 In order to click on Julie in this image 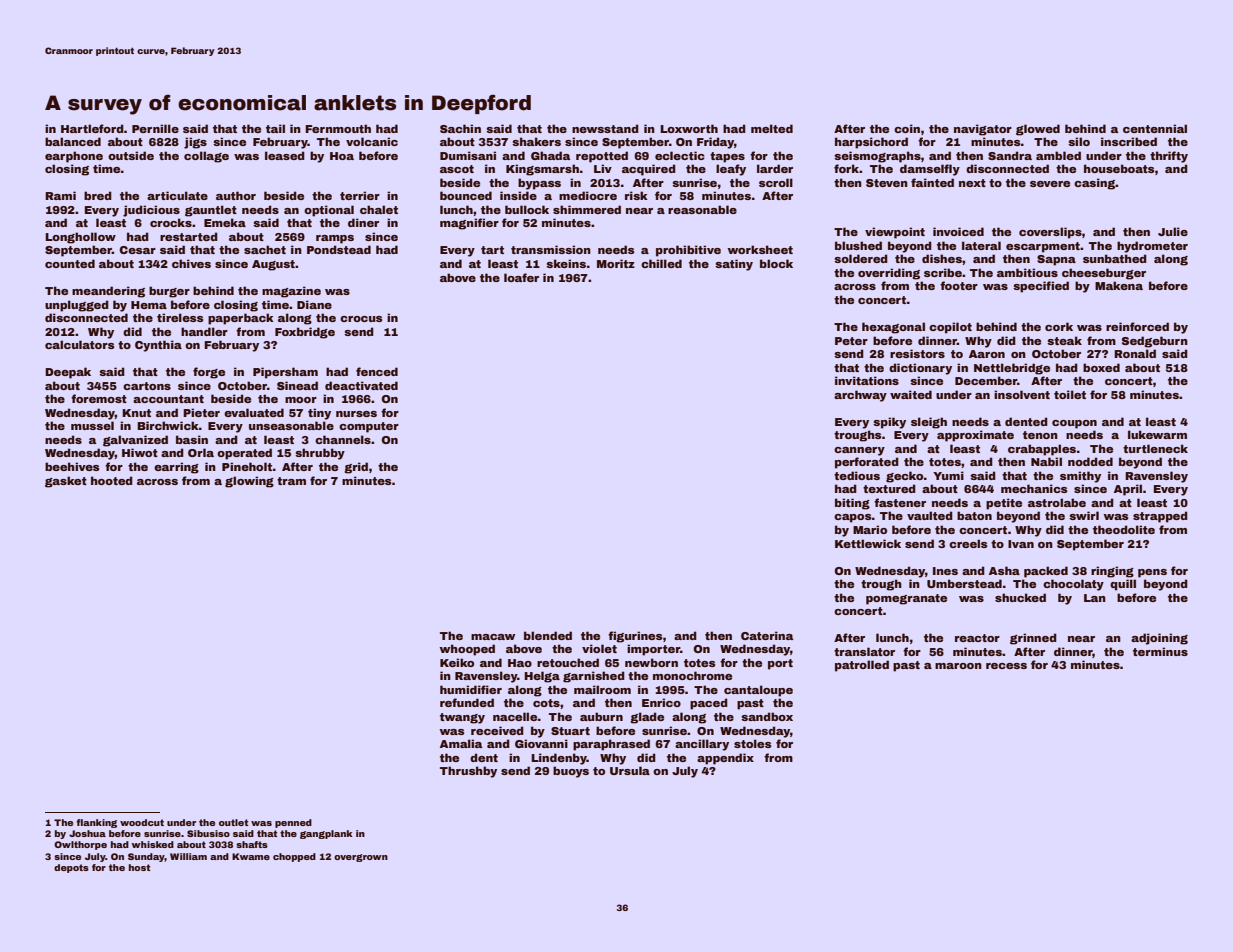, I will do `click(1173, 231)`.
